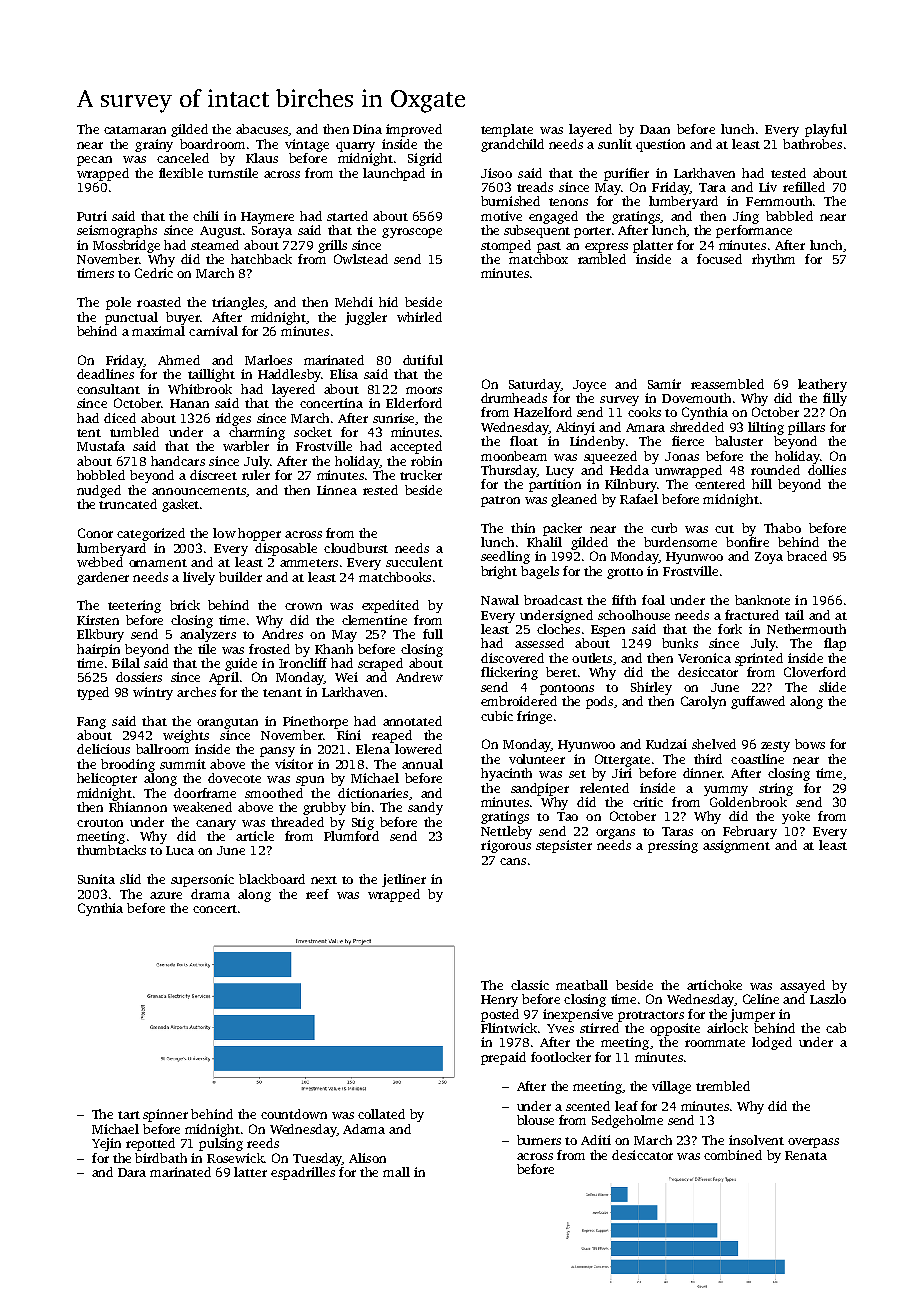  Describe the element at coordinates (99, 491) in the screenshot. I see `nudged` at that location.
